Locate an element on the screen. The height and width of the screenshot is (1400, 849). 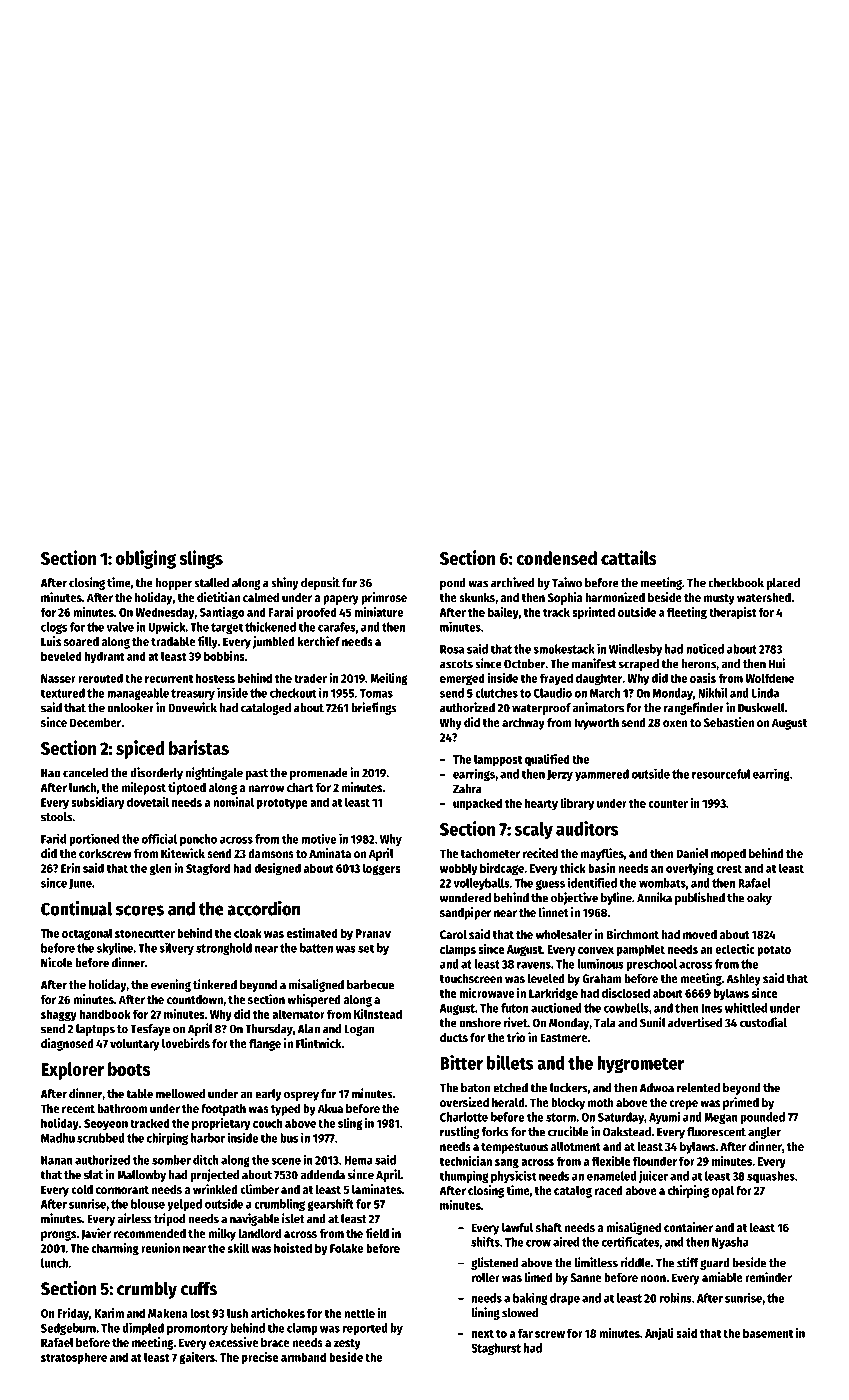
Pranav is located at coordinates (373, 933).
